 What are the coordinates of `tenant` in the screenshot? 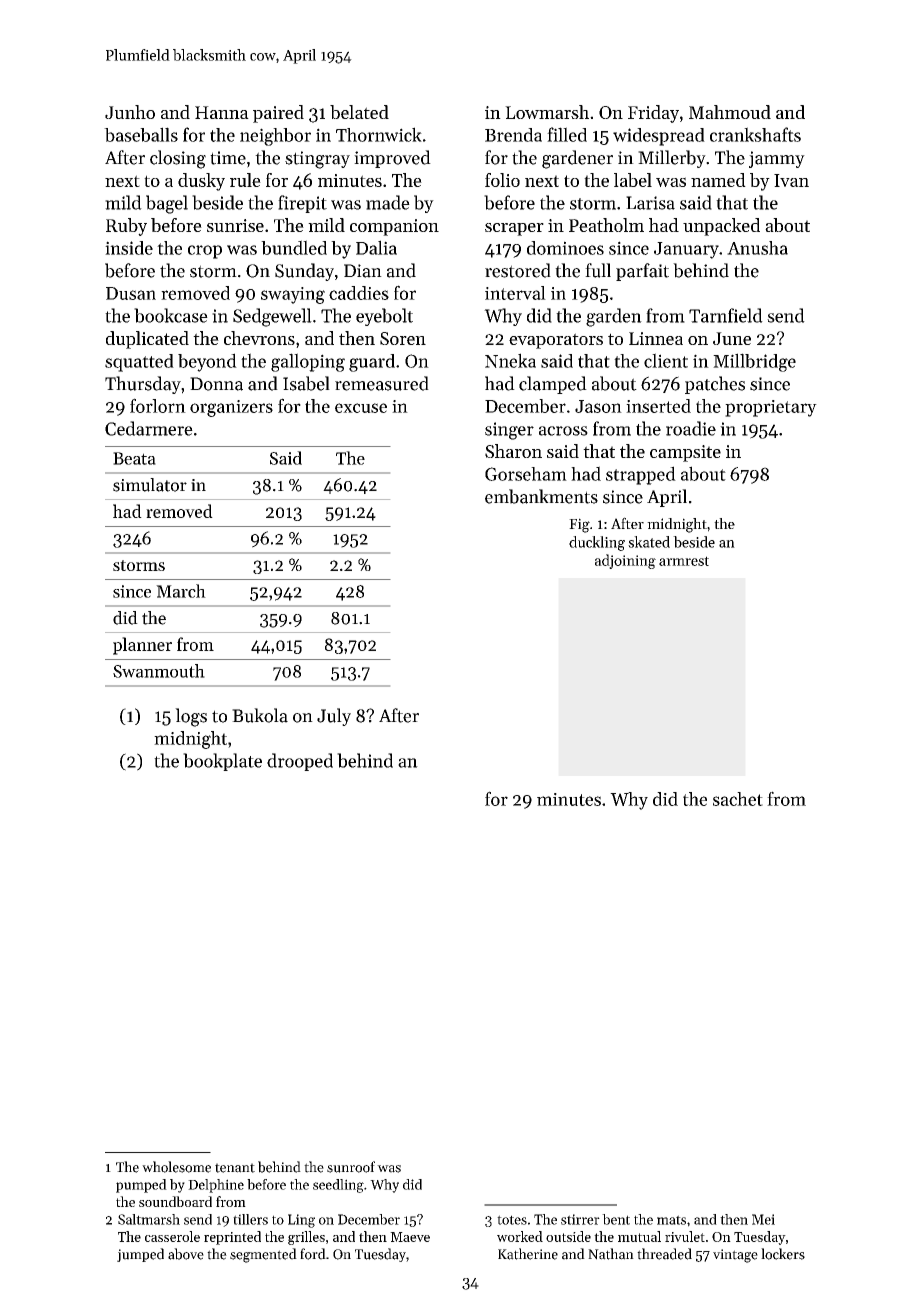 It's located at (235, 1168).
